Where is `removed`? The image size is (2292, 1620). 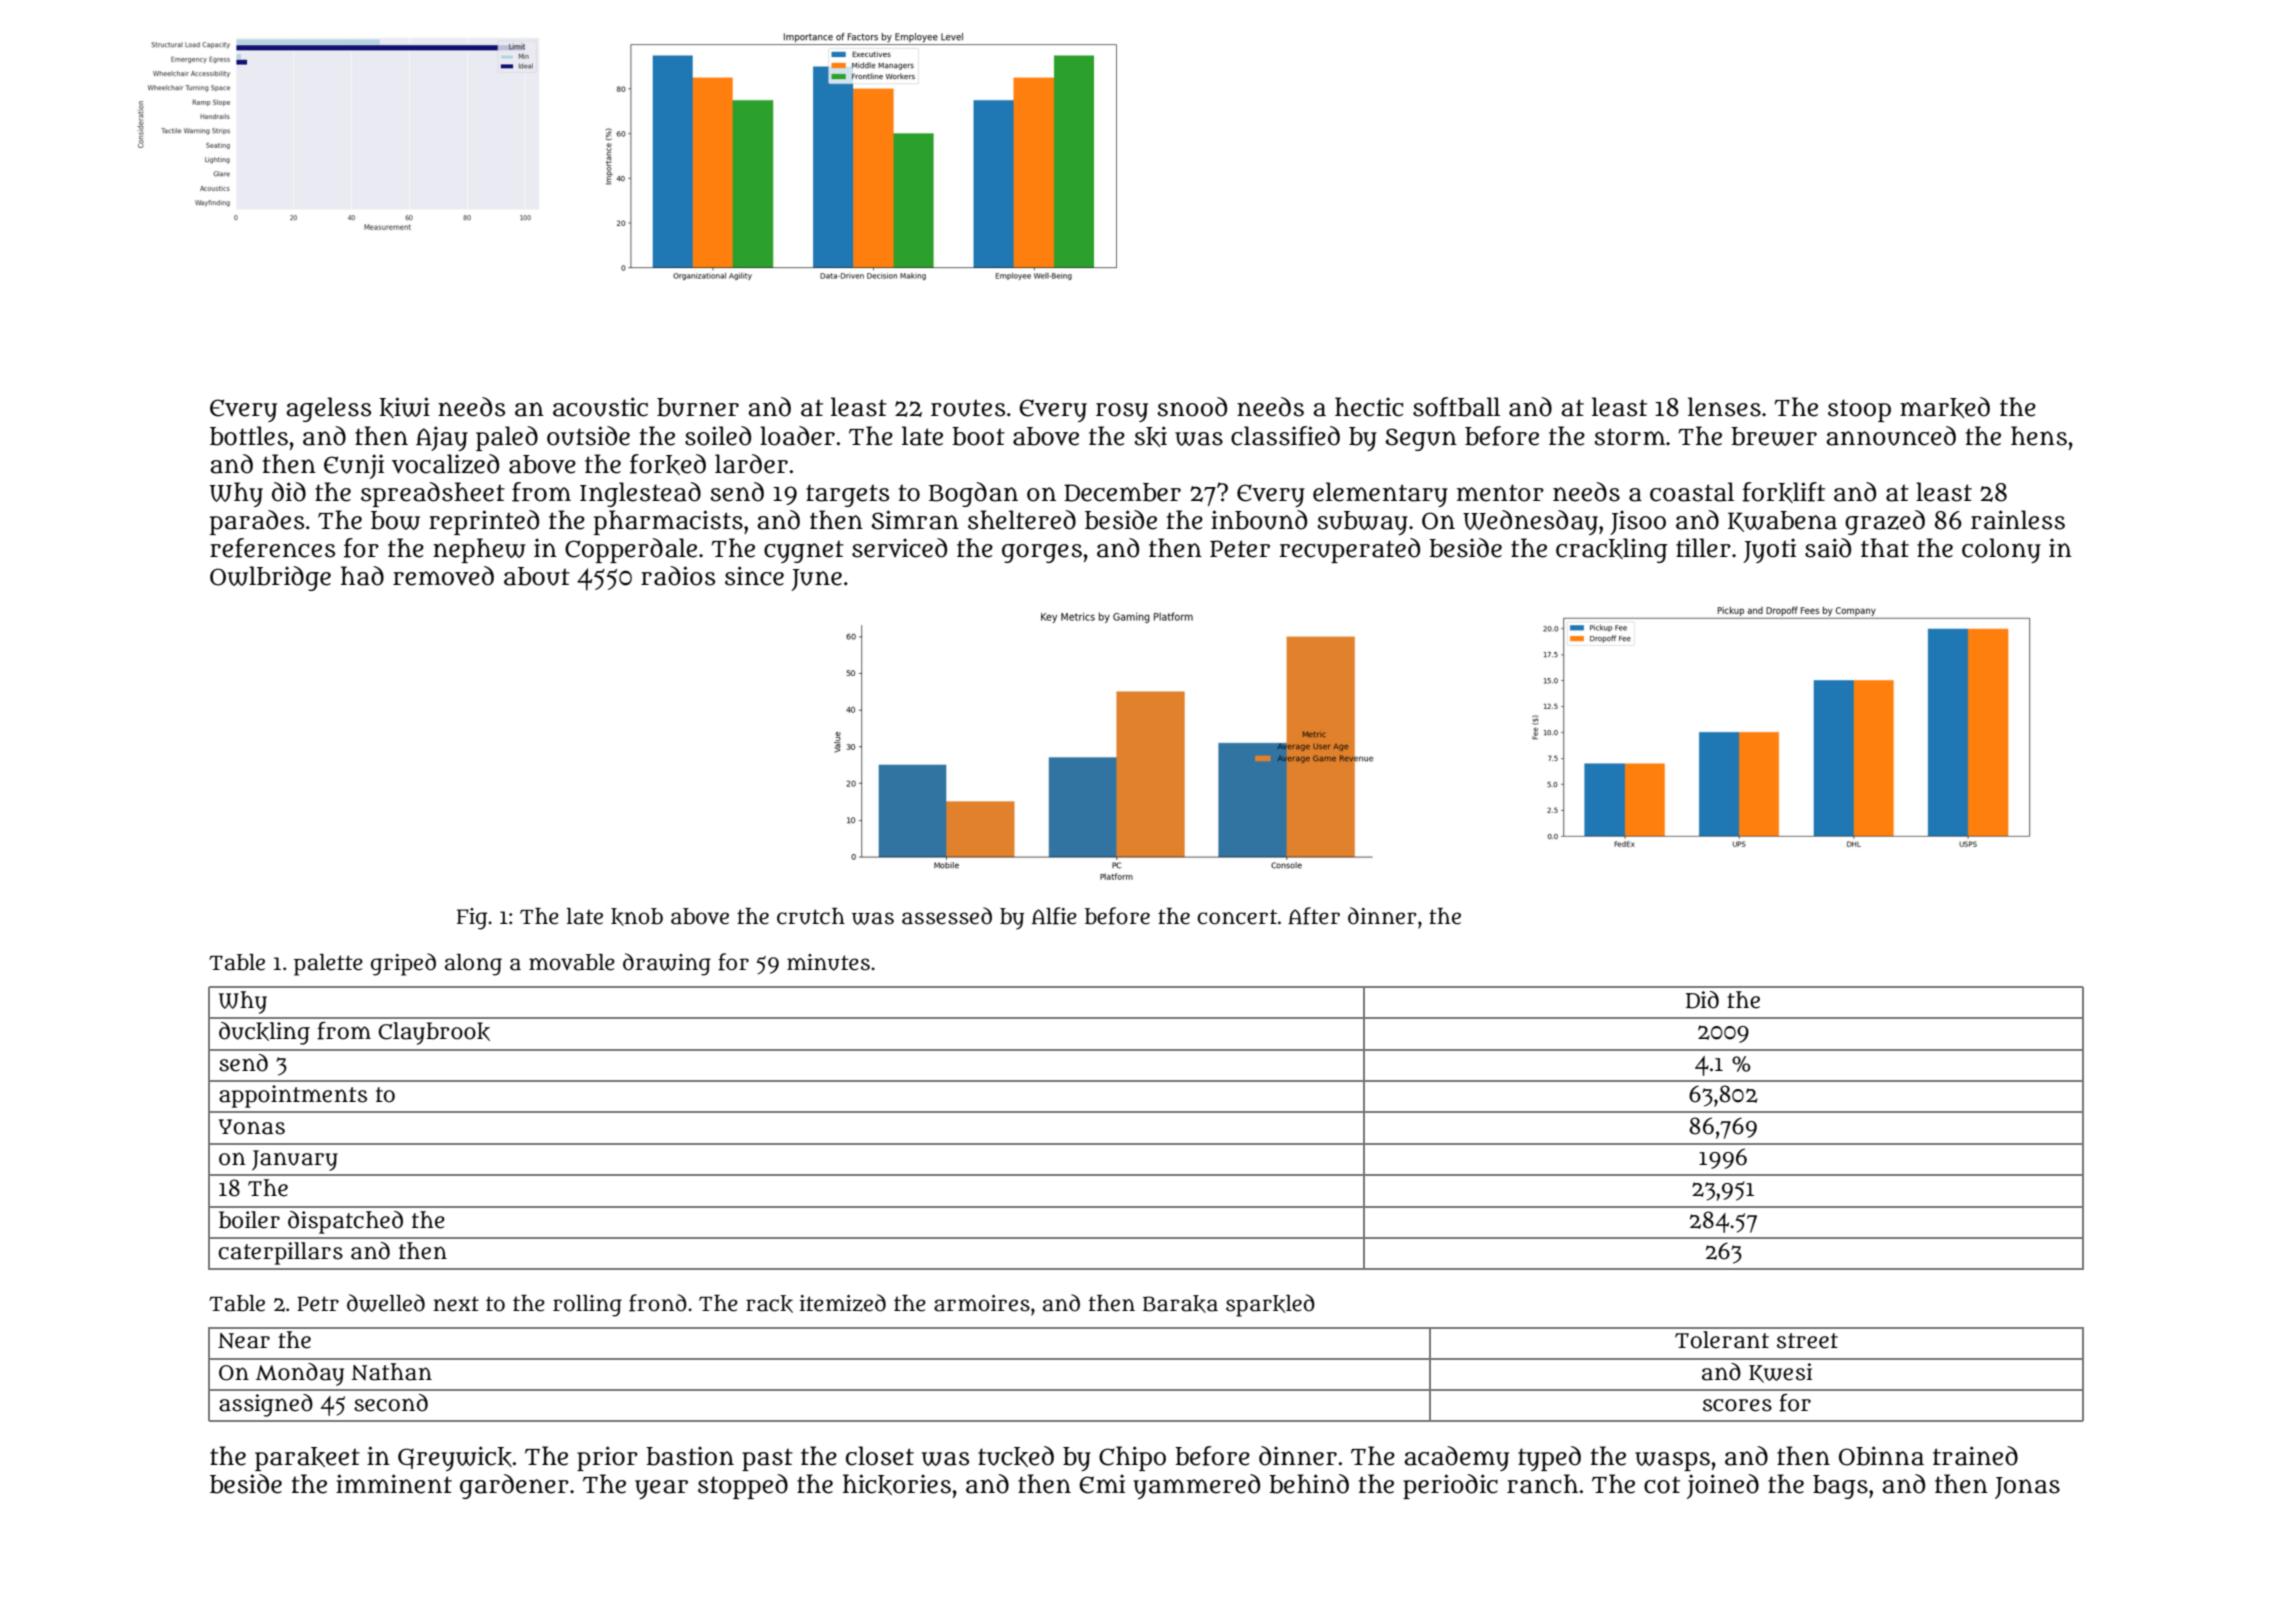
removed is located at coordinates (443, 576).
